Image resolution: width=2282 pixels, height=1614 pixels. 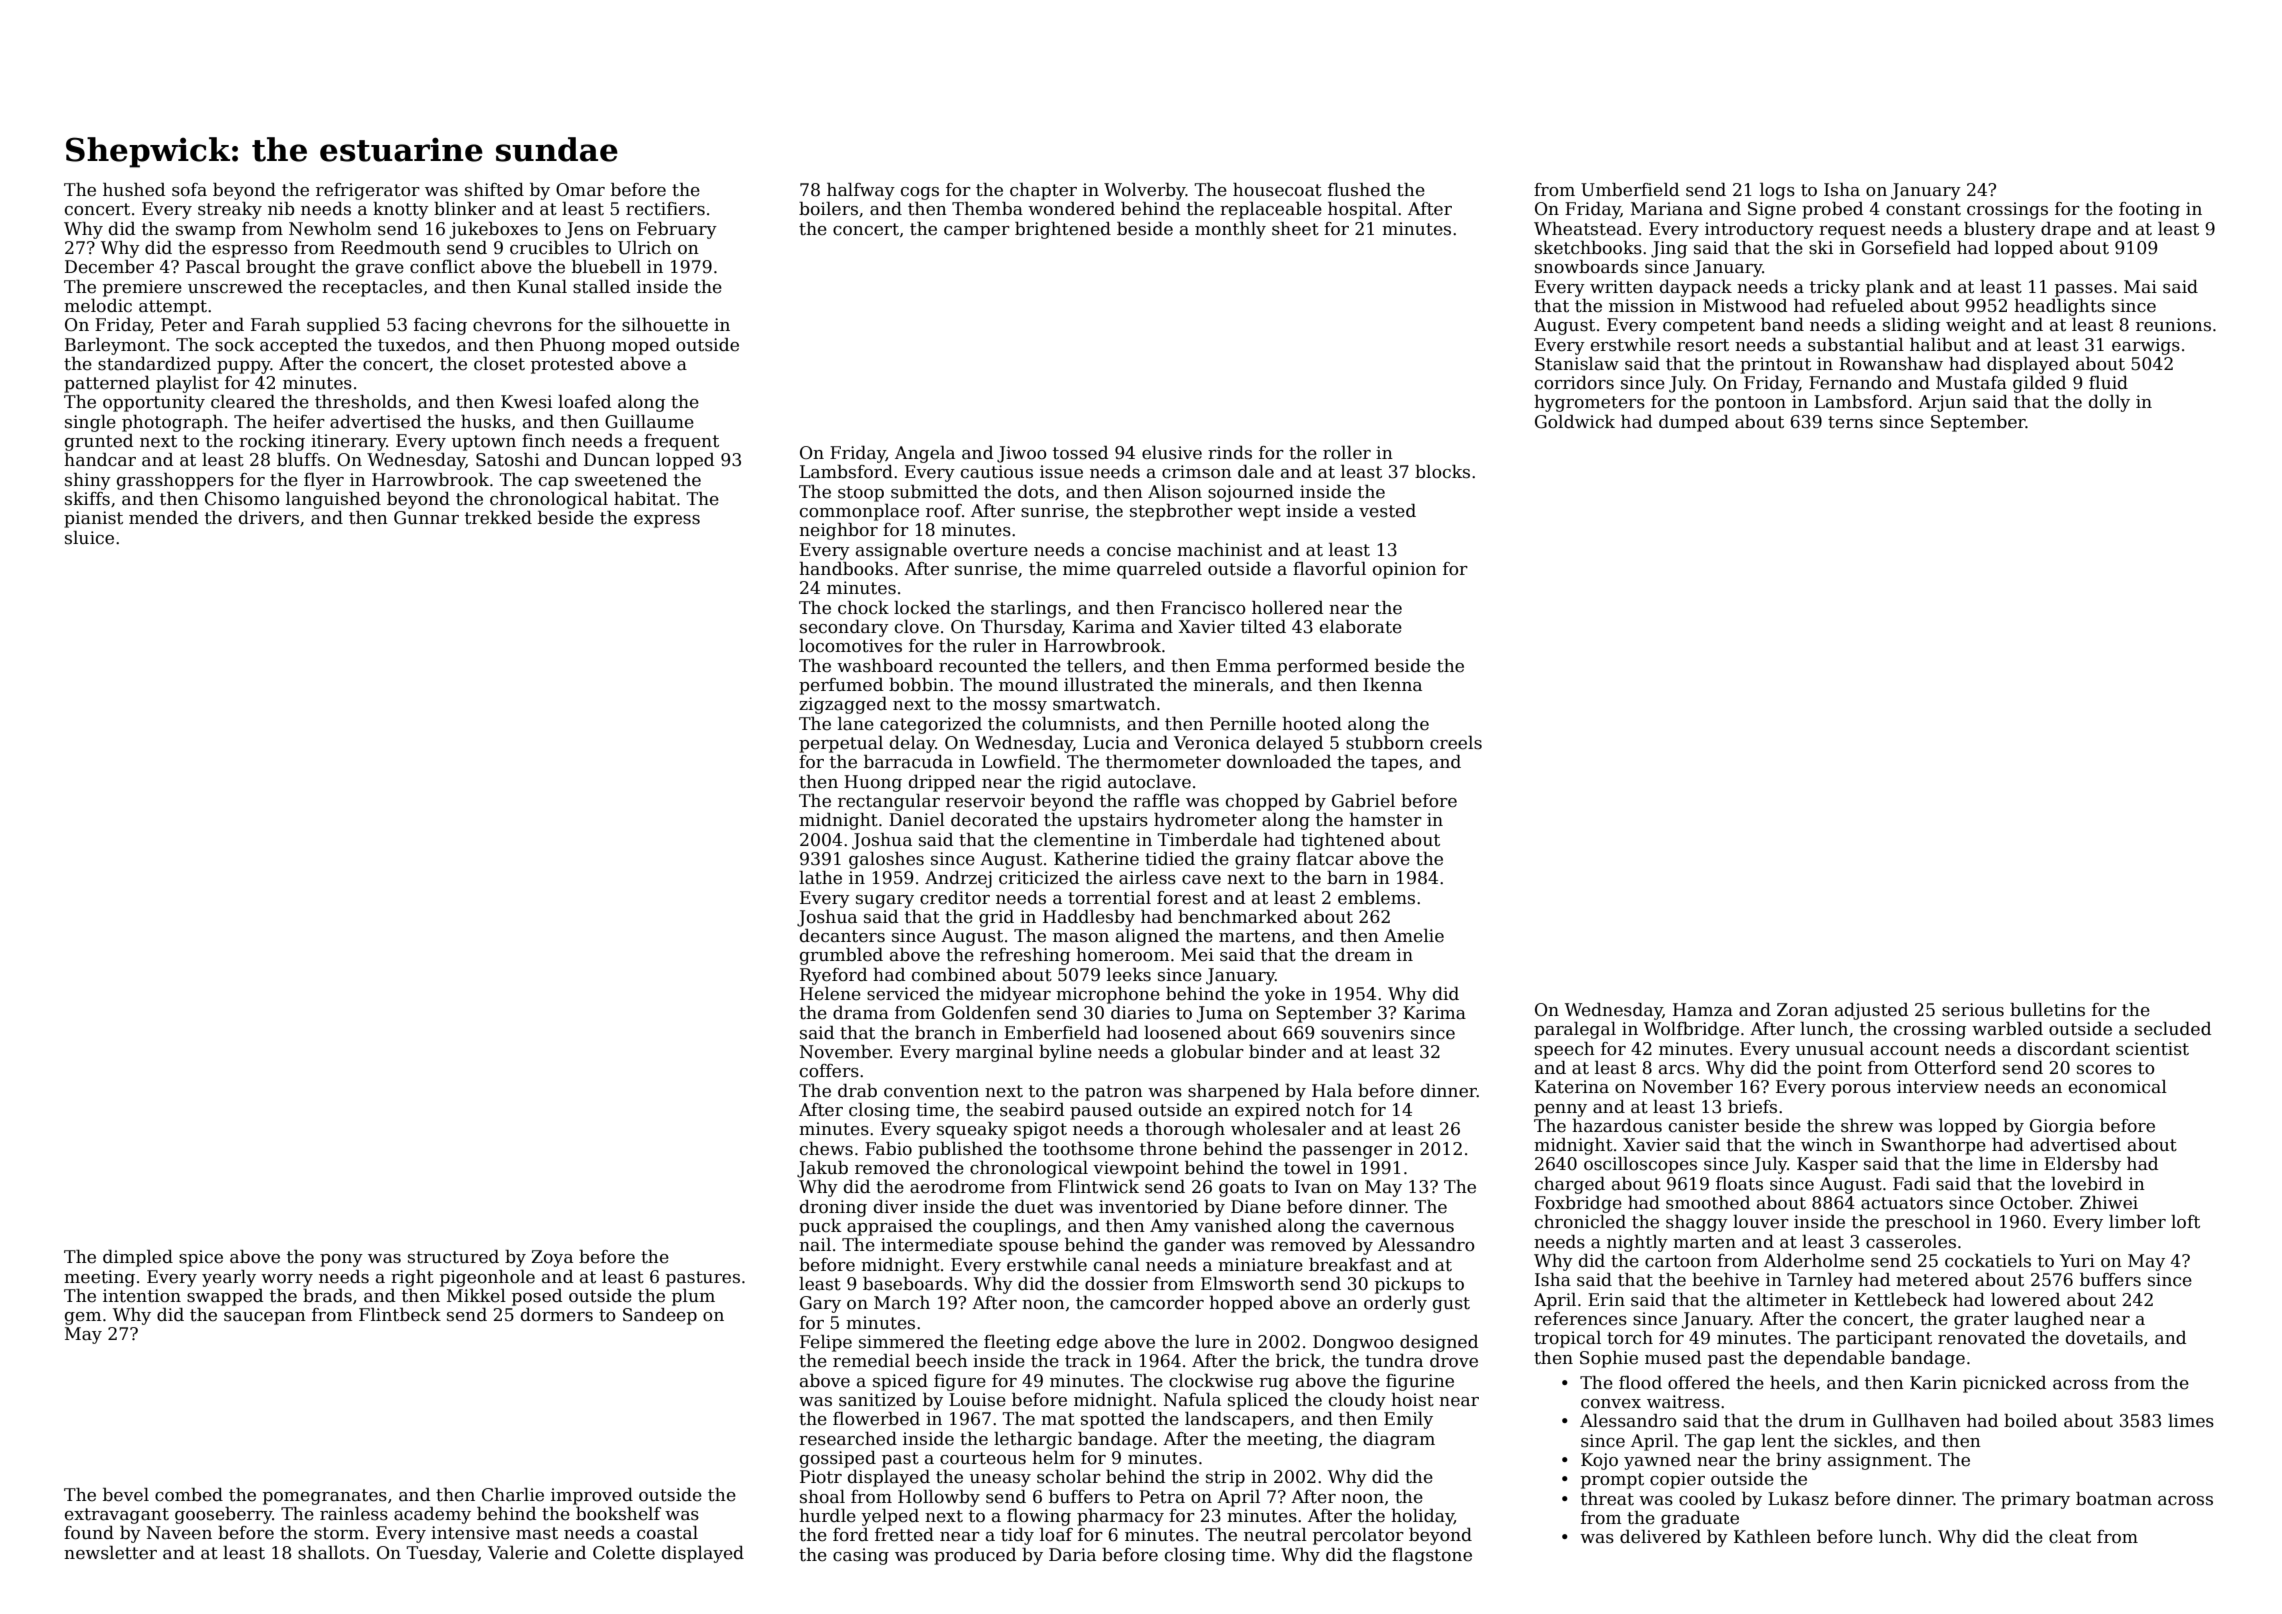 I want to click on diagram, so click(x=1399, y=1440).
